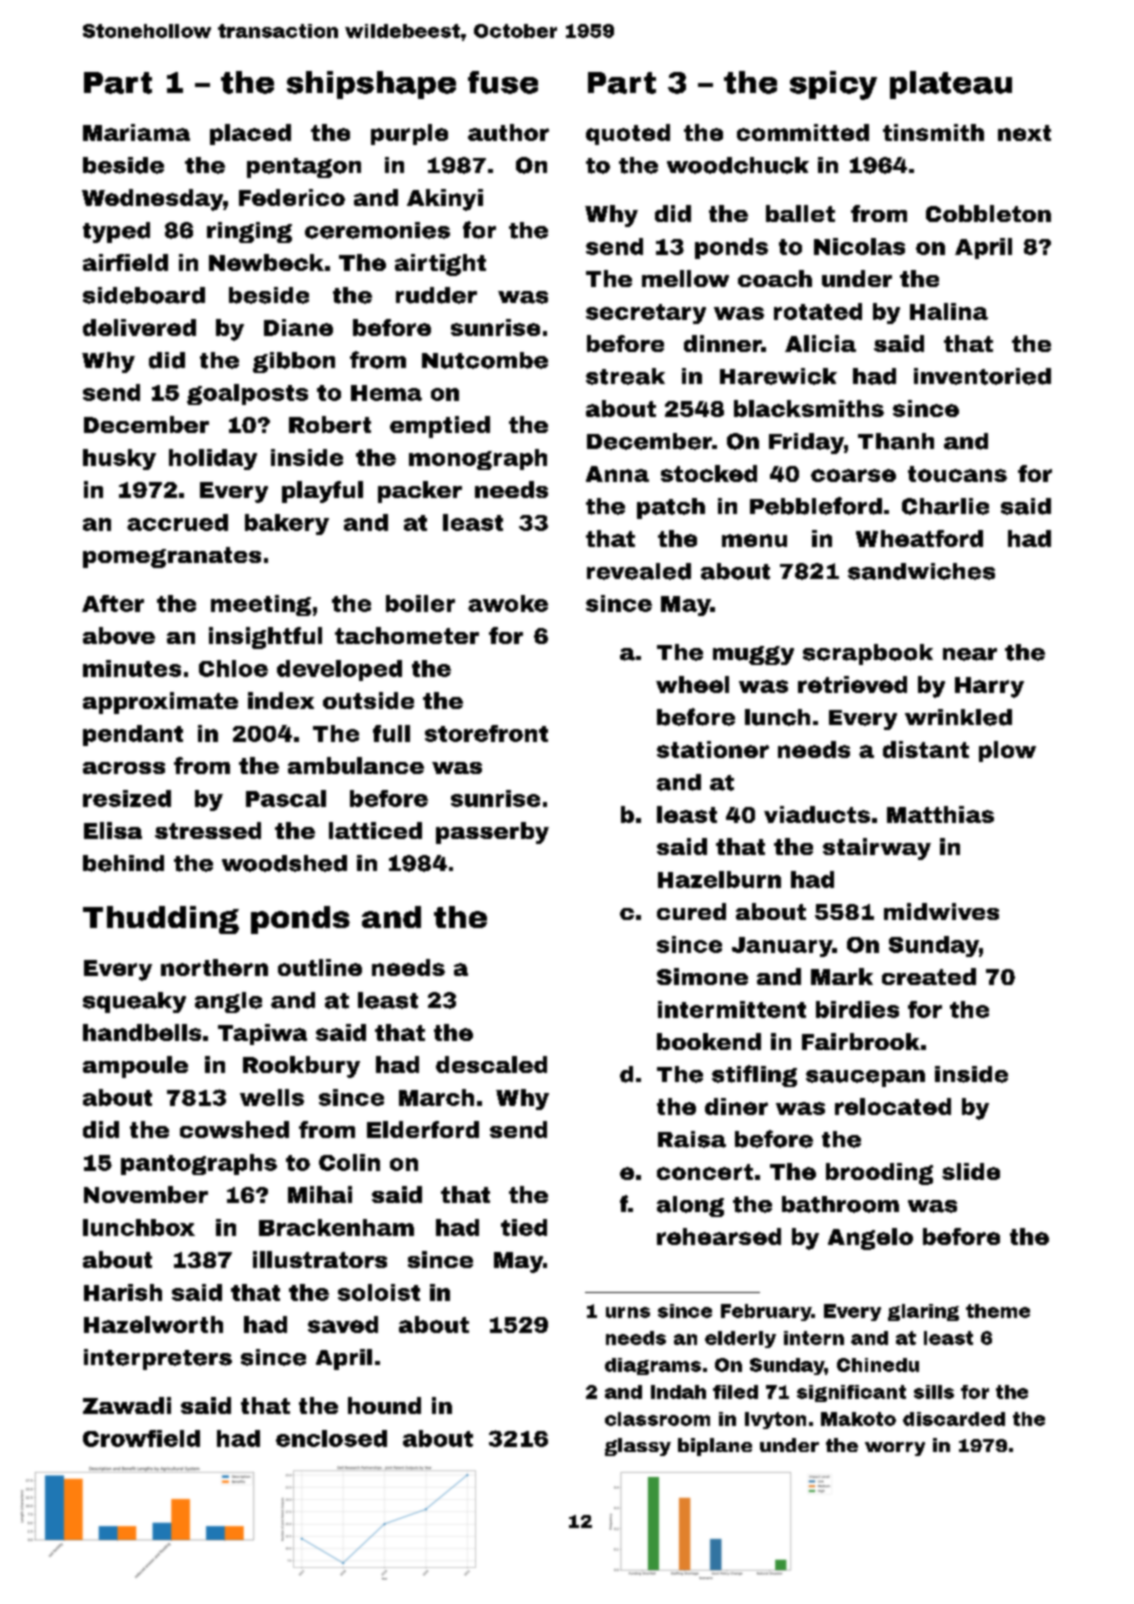 This screenshot has height=1604, width=1134. Describe the element at coordinates (713, 749) in the screenshot. I see `stationer` at that location.
